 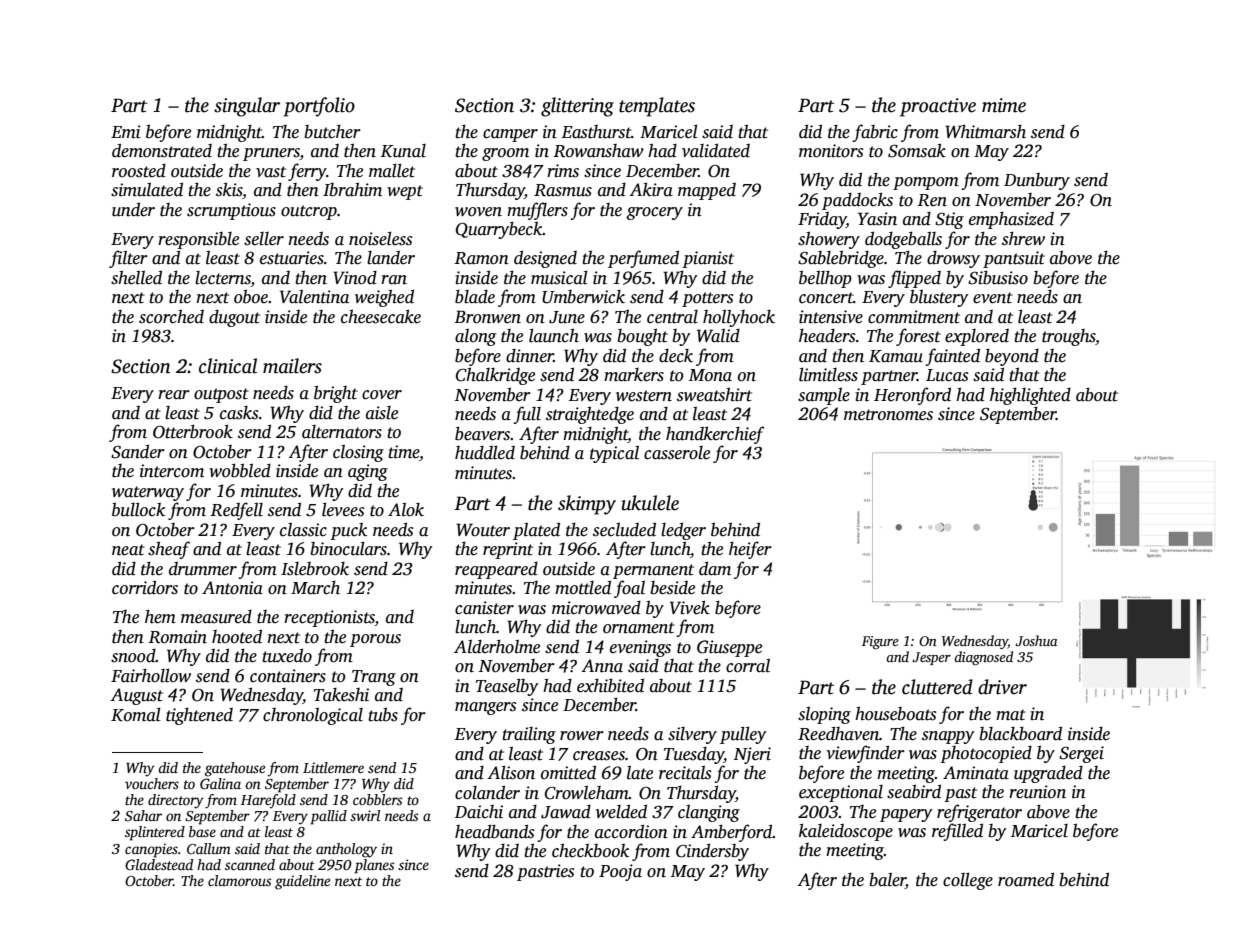 I want to click on mufflers, so click(x=537, y=211).
